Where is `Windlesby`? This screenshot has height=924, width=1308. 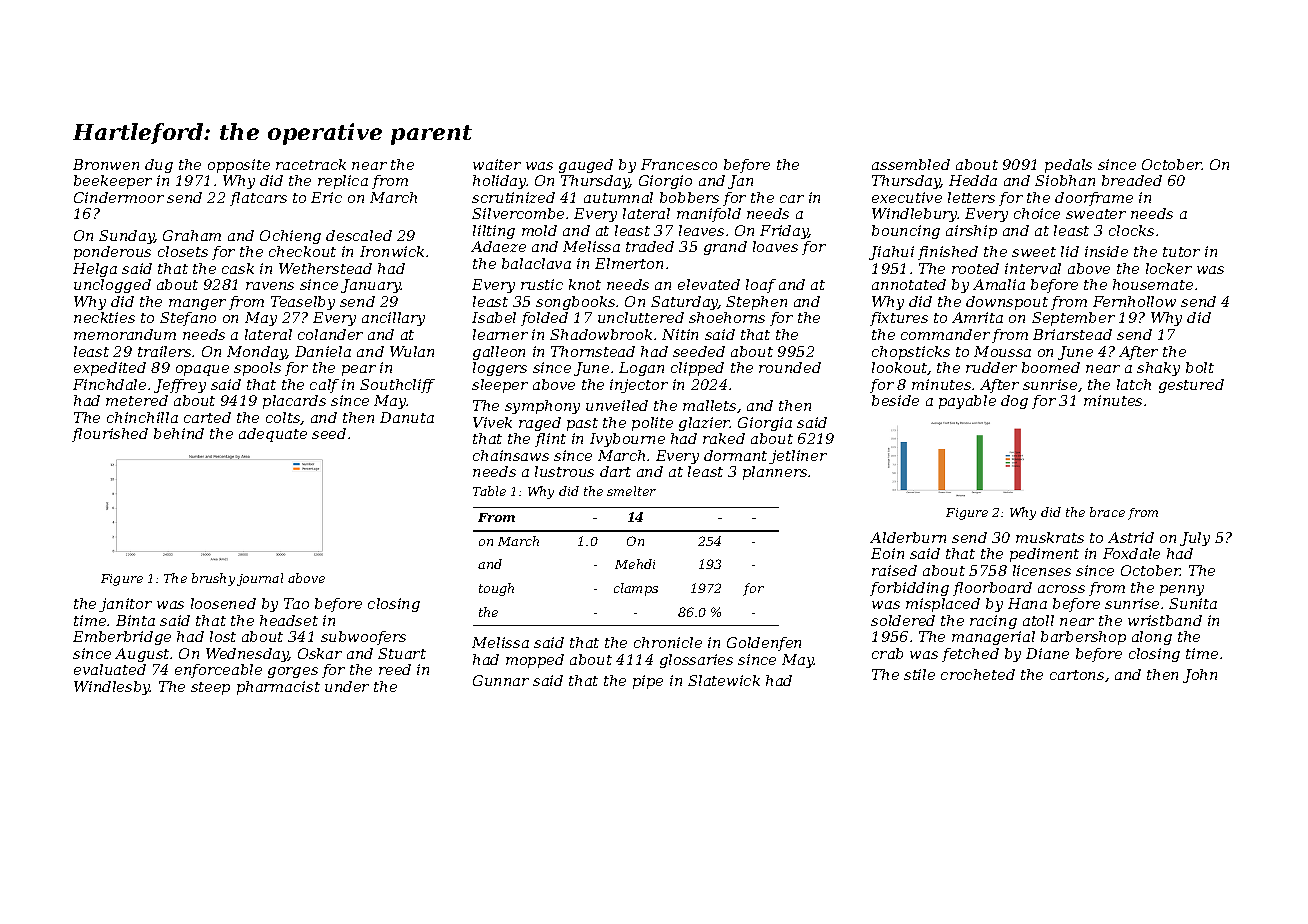 Windlesby is located at coordinates (112, 688).
